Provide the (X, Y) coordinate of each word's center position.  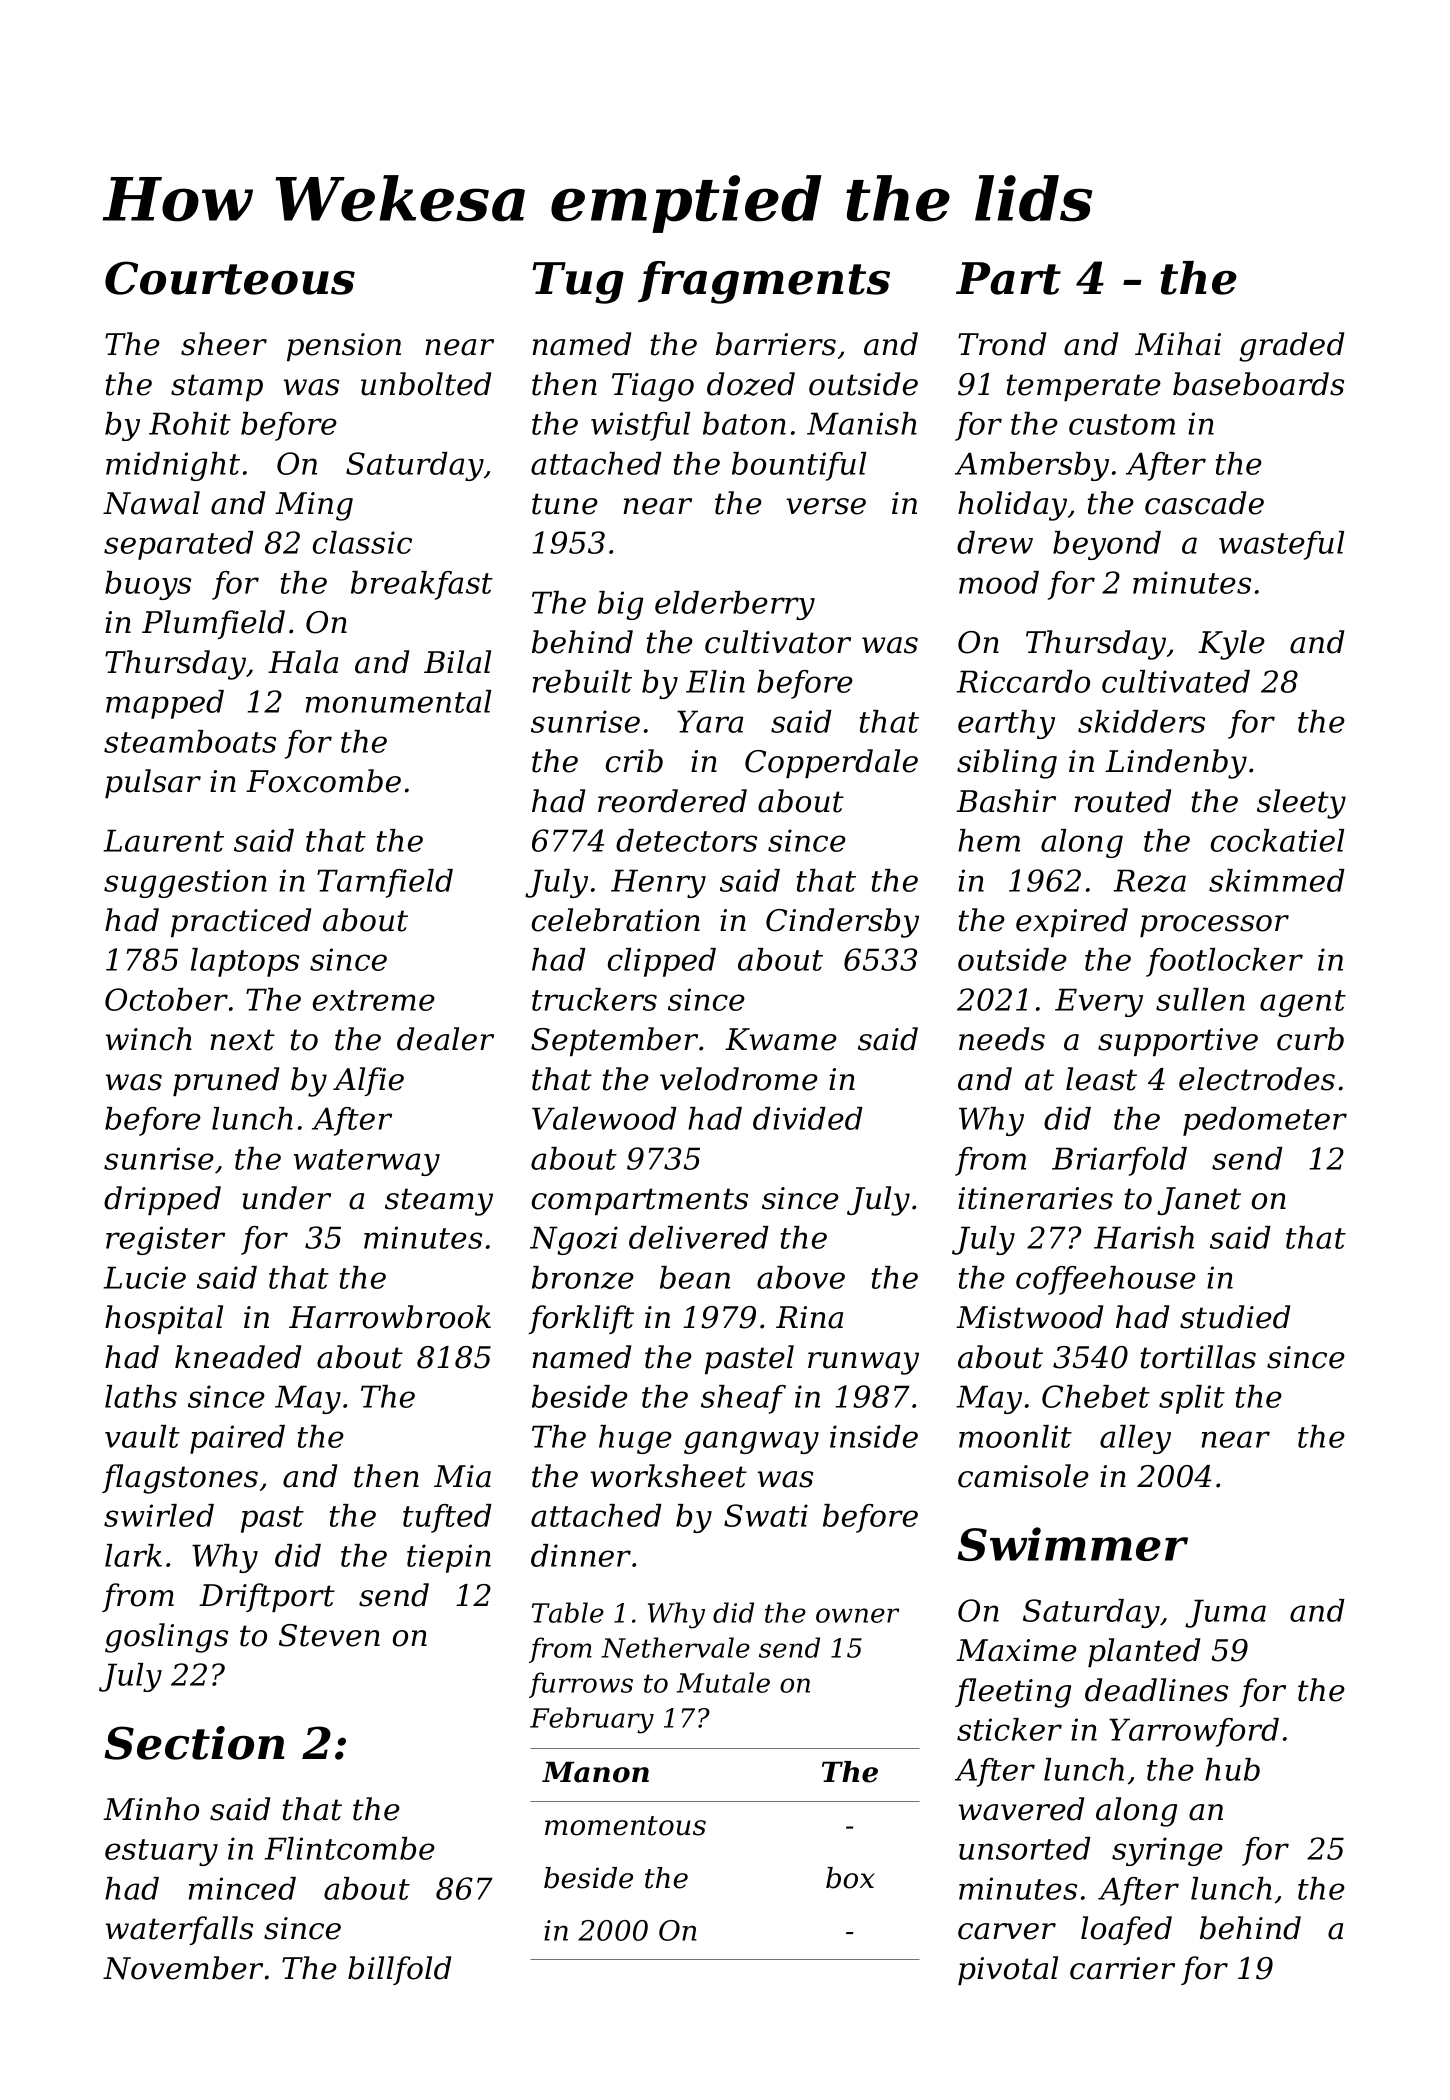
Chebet (1096, 1396)
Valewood (604, 1118)
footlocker (1224, 962)
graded (1291, 347)
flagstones (180, 1479)
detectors (686, 840)
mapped (165, 704)
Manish (862, 423)
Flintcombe (349, 1848)
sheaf (743, 1399)
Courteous (230, 278)
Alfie (368, 1081)
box (850, 1878)
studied (1235, 1317)
